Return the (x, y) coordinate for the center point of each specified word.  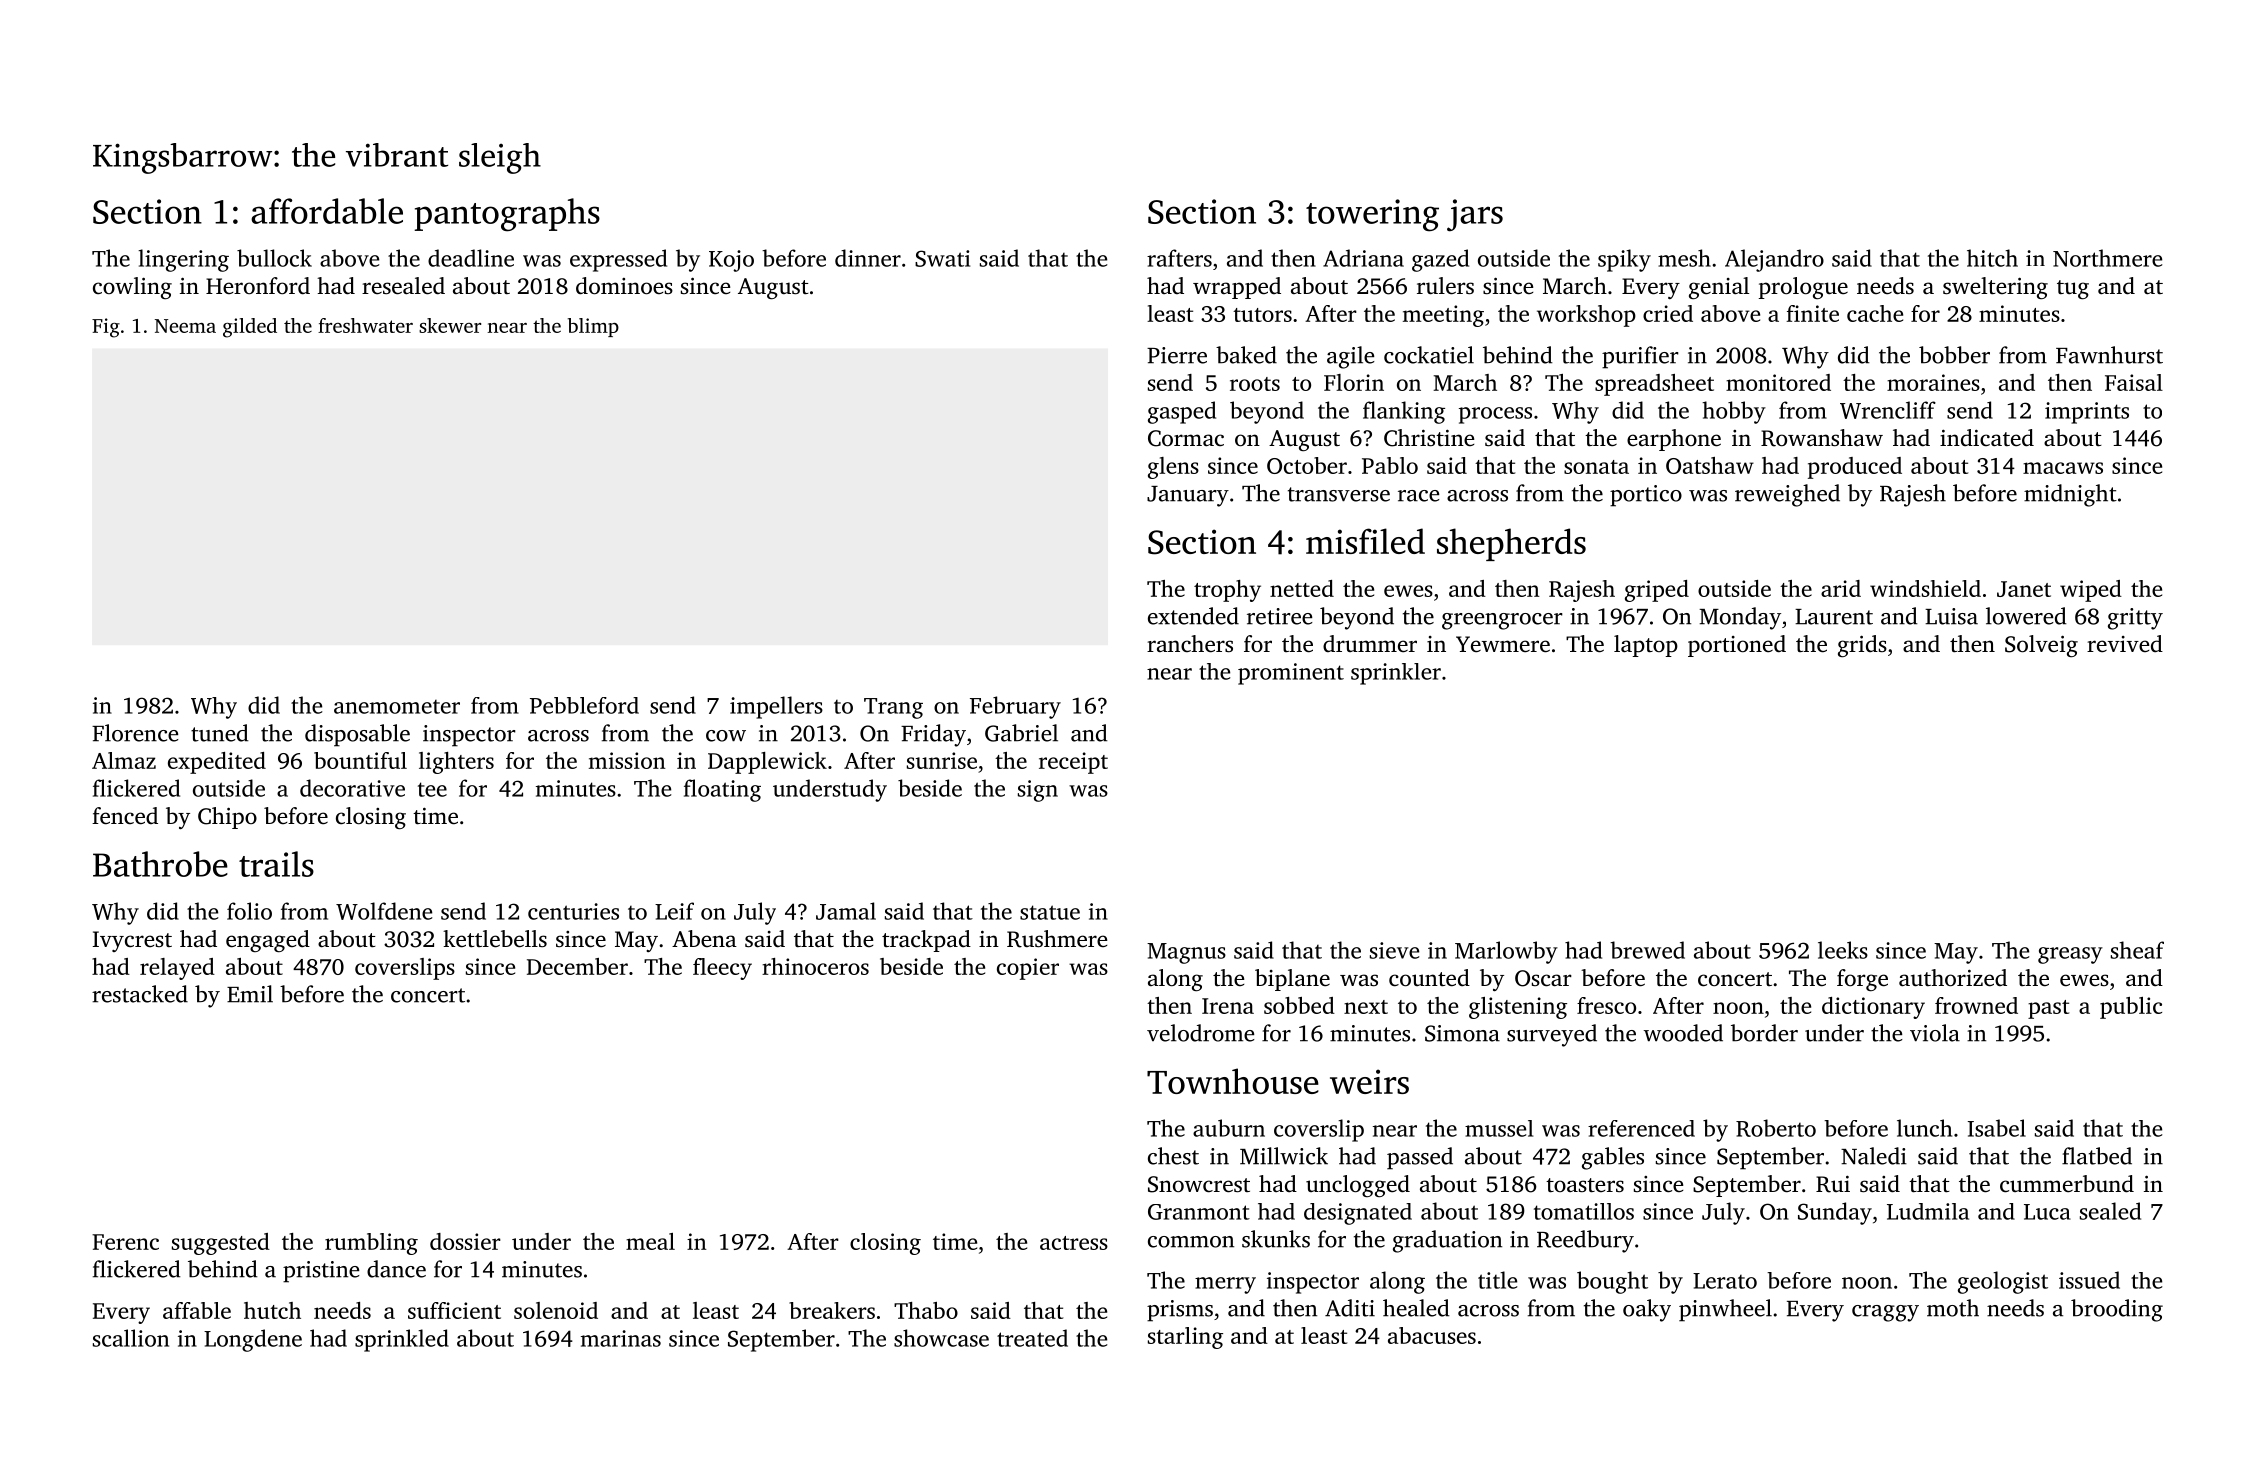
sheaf (2137, 950)
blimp (593, 327)
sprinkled (402, 1340)
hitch (1992, 258)
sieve (1394, 950)
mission (627, 760)
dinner (868, 258)
